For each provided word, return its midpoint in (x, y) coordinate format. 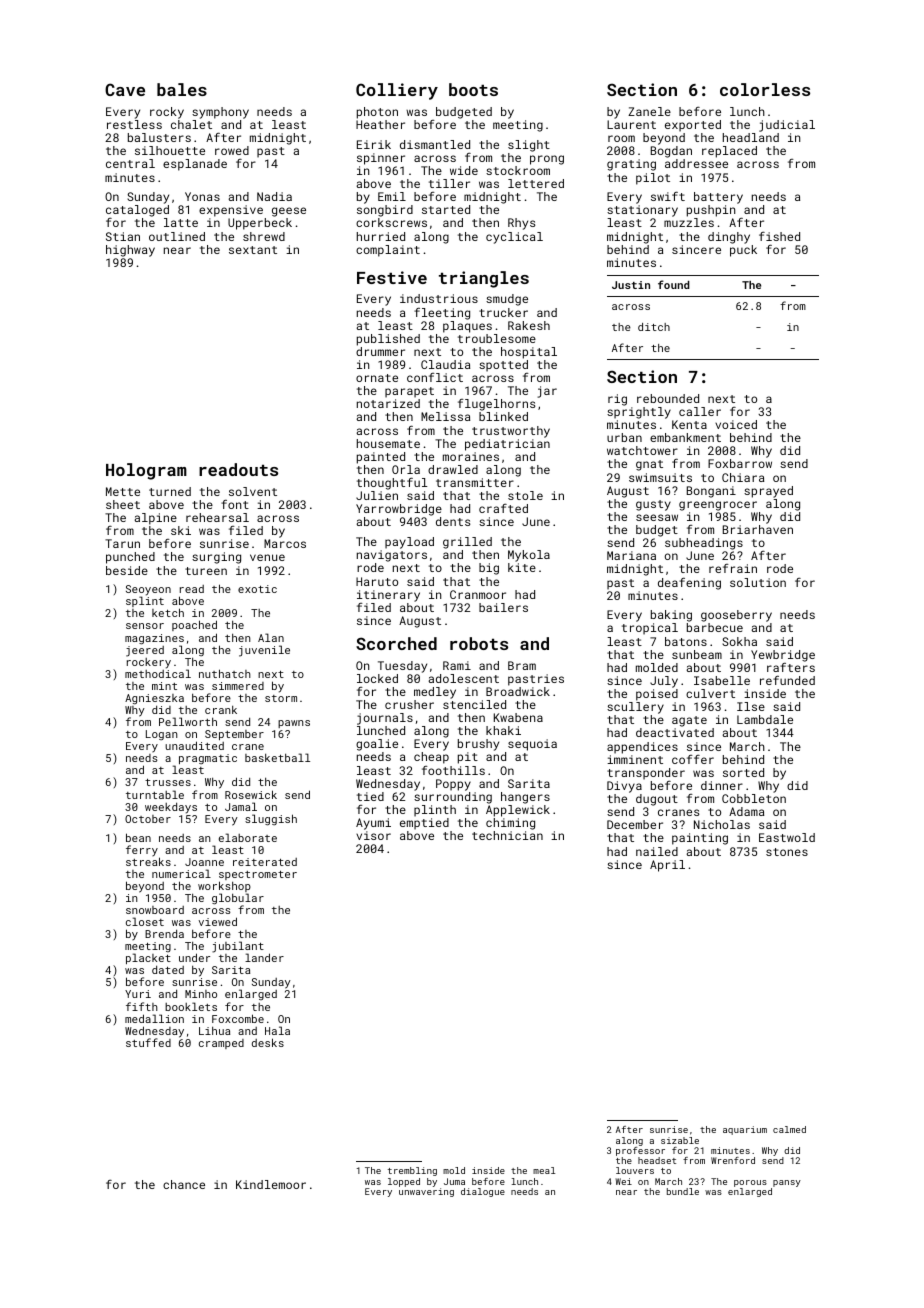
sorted (743, 772)
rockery (149, 663)
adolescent (463, 678)
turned (170, 491)
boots (473, 89)
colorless (765, 89)
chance (184, 1184)
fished (779, 236)
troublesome (497, 338)
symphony (220, 113)
